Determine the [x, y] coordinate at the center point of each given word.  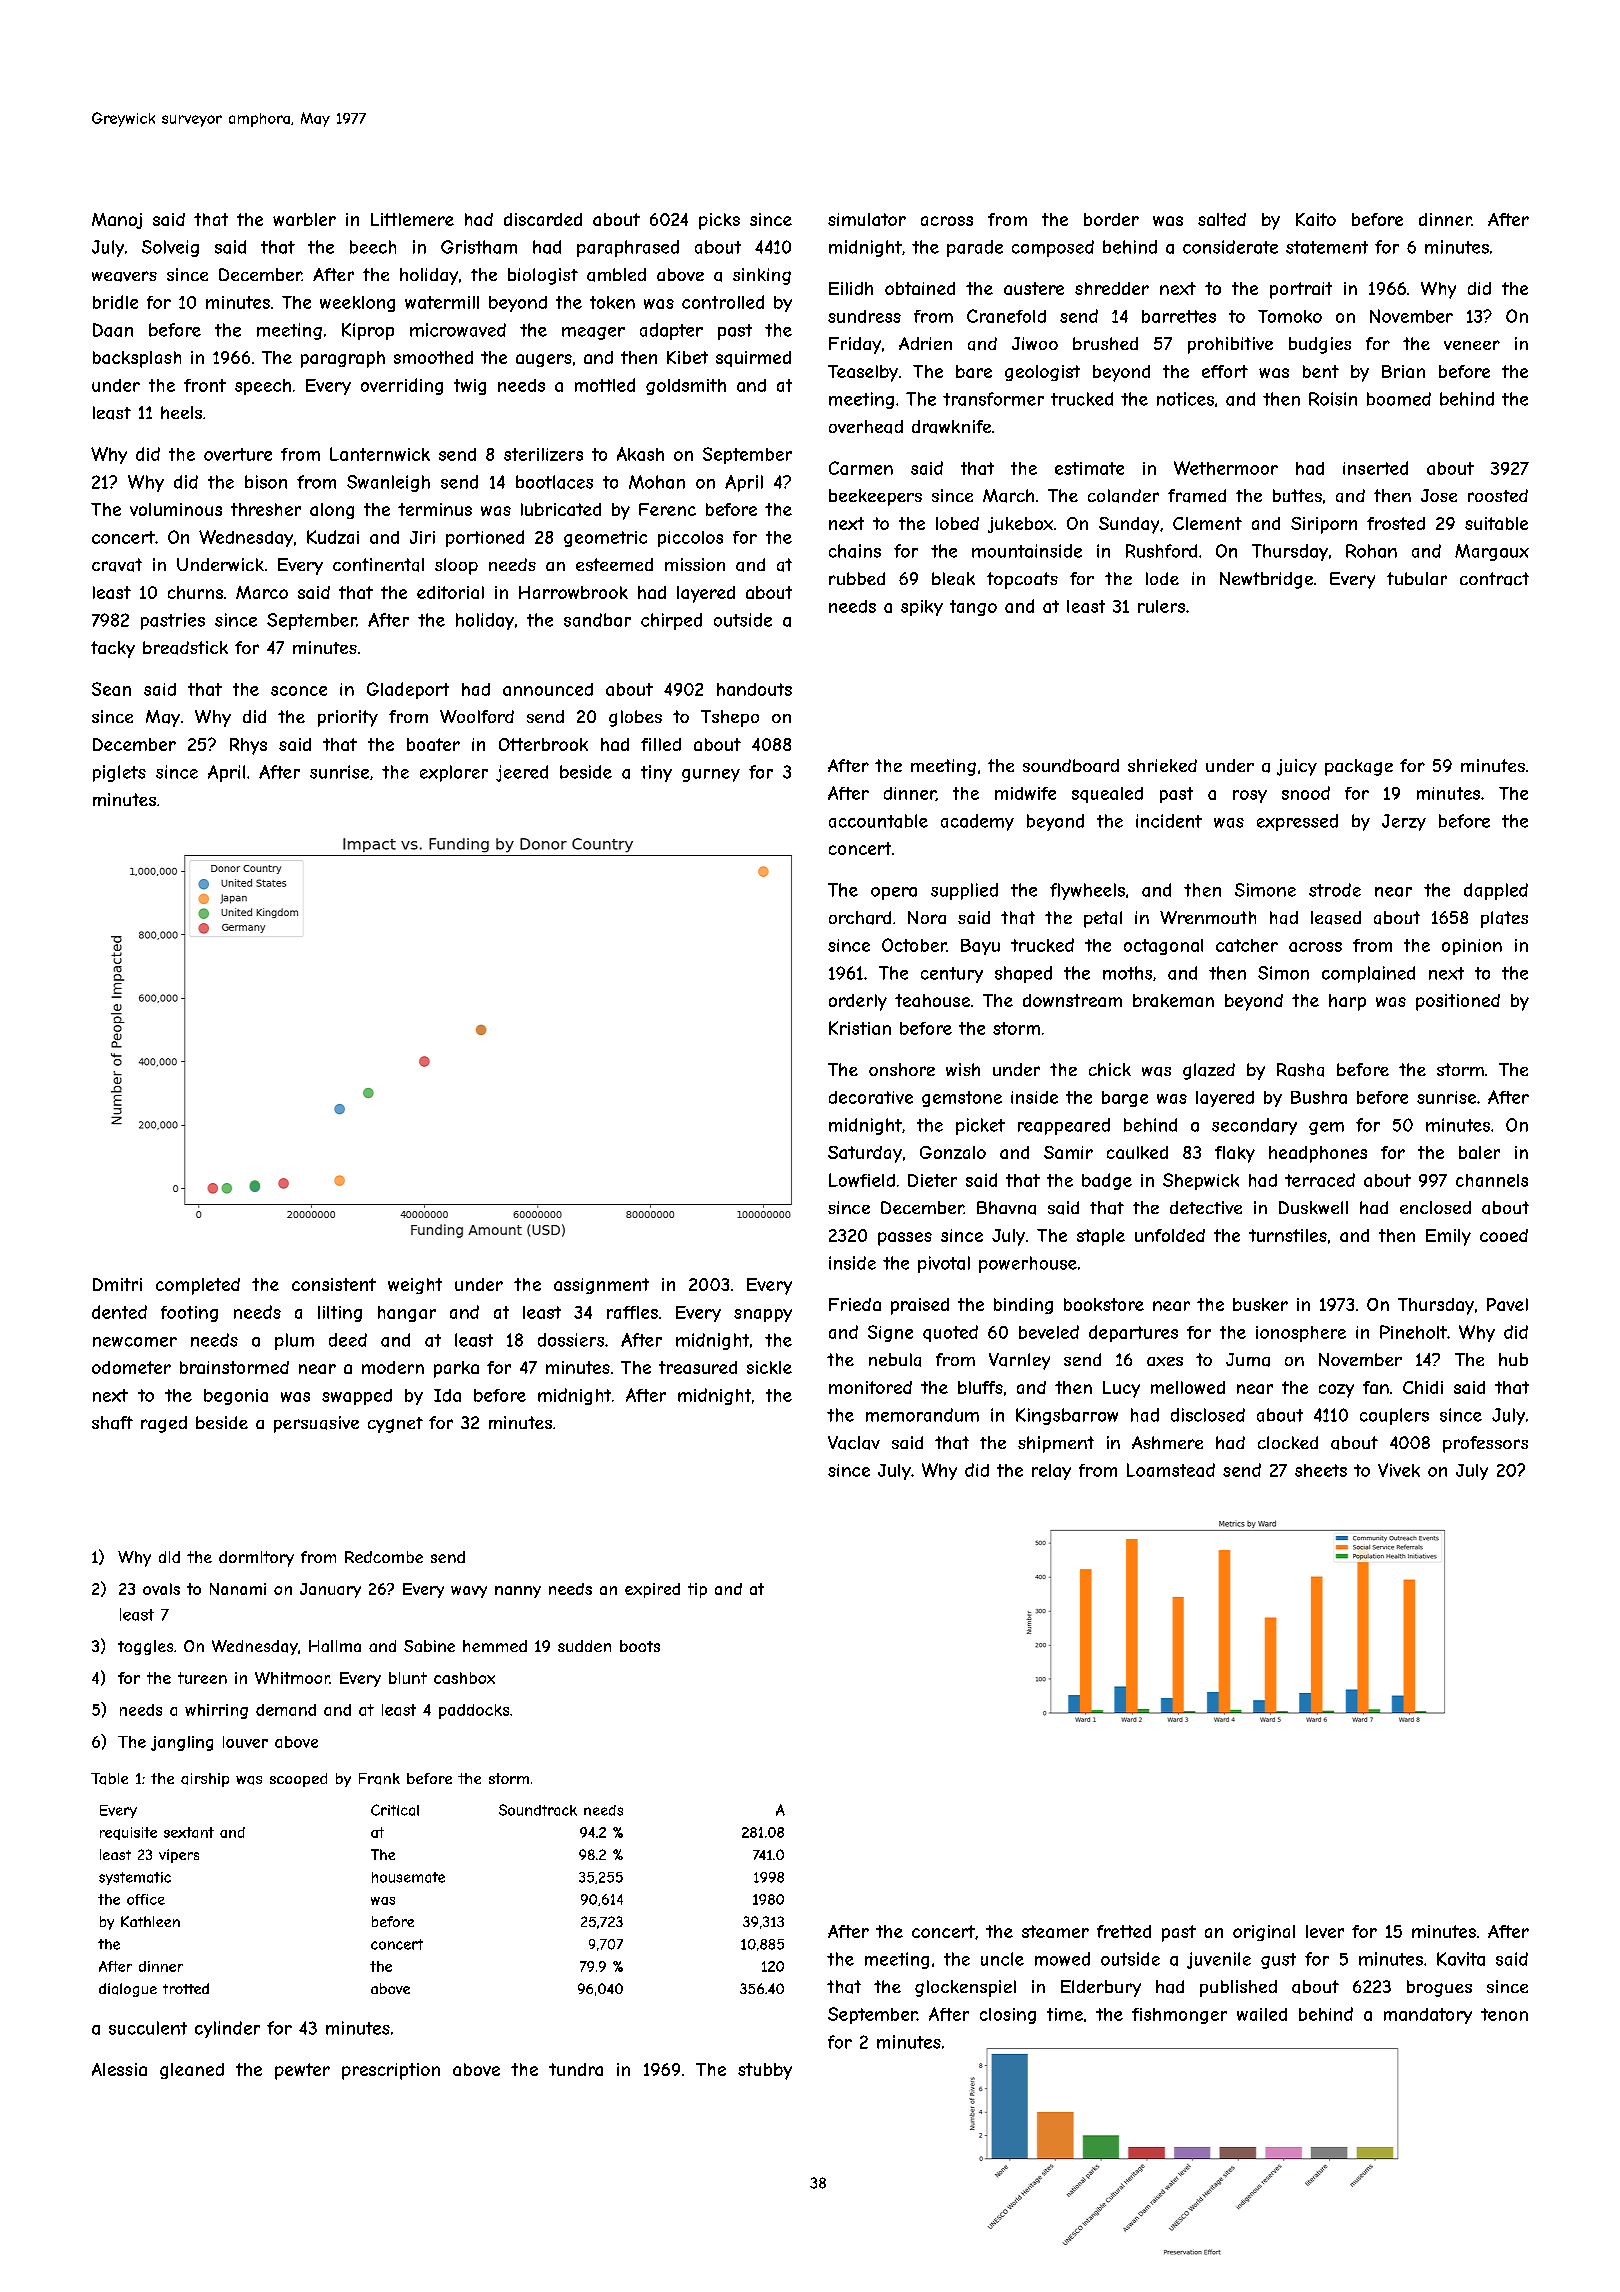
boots [640, 1646]
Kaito [1316, 219]
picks [719, 221]
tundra [576, 2069]
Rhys [248, 746]
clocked [1288, 1442]
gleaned [192, 2071]
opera [894, 893]
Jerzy [1404, 822]
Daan [113, 330]
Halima [335, 1646]
